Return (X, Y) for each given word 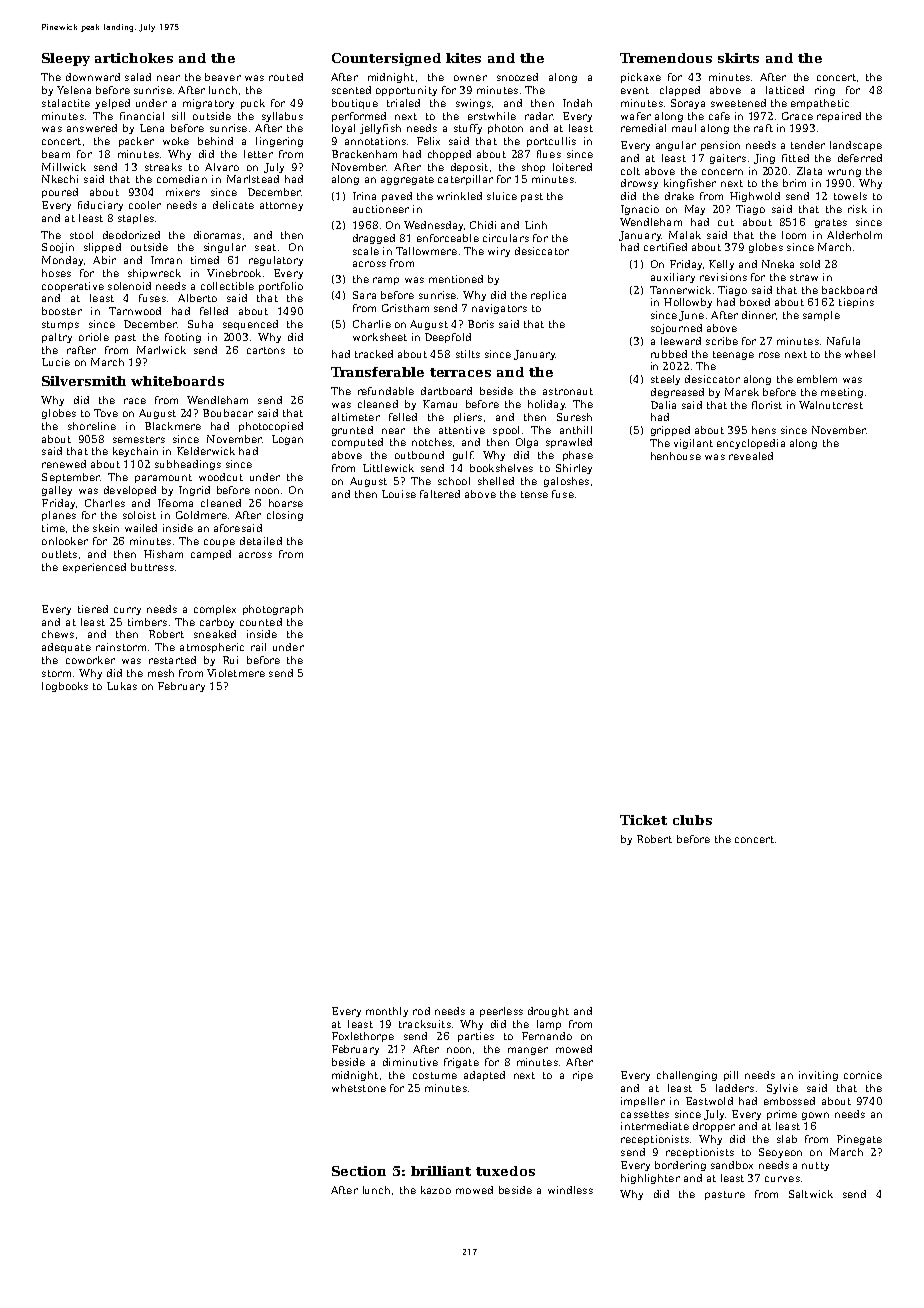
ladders (735, 1088)
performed (359, 117)
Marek (742, 392)
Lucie (56, 362)
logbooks (65, 687)
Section (359, 1171)
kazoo (436, 1190)
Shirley (574, 469)
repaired (839, 117)
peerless (501, 1012)
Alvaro (222, 167)
